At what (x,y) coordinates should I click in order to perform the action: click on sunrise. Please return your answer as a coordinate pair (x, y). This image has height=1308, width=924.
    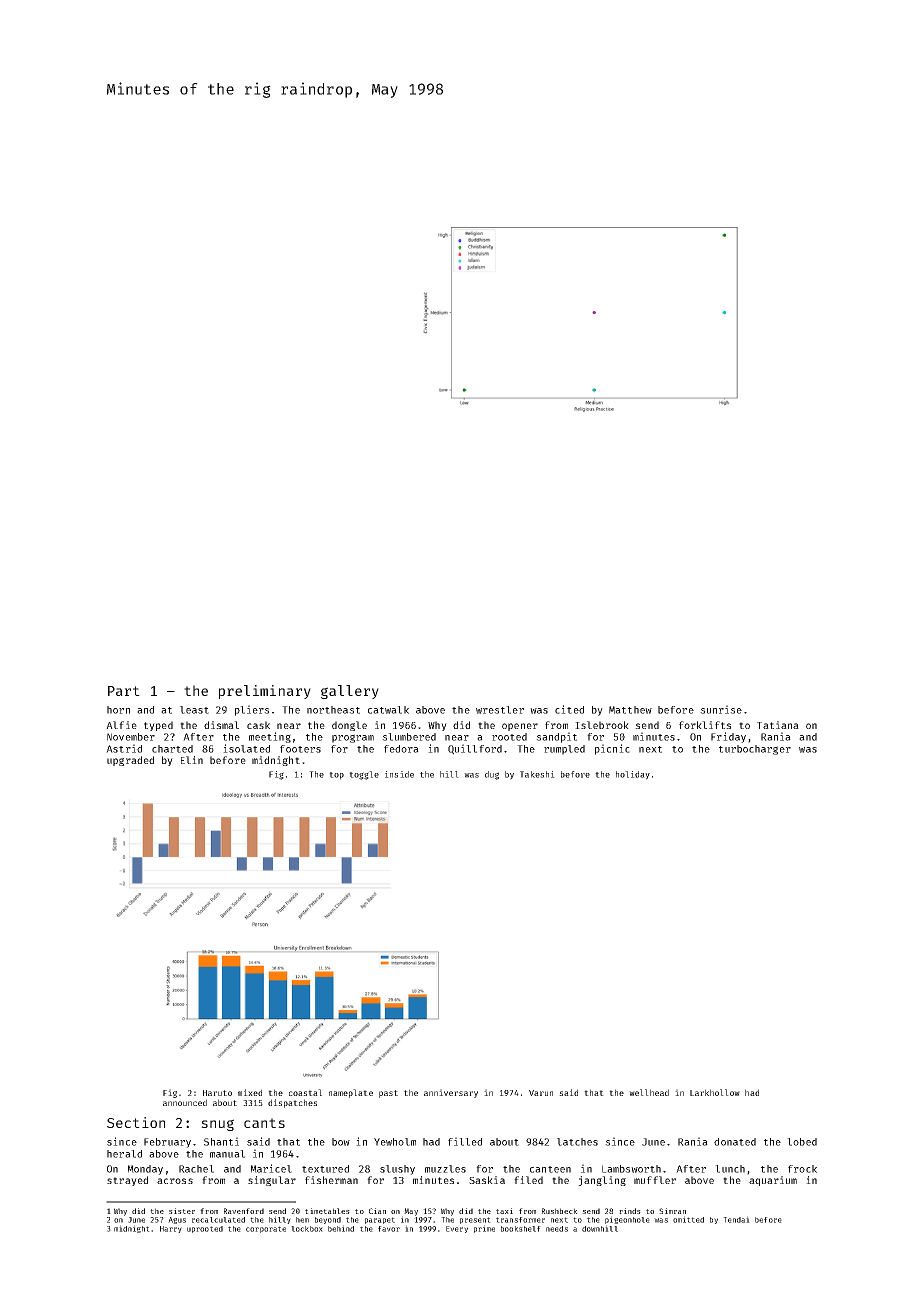
    Looking at the image, I should click on (721, 709).
